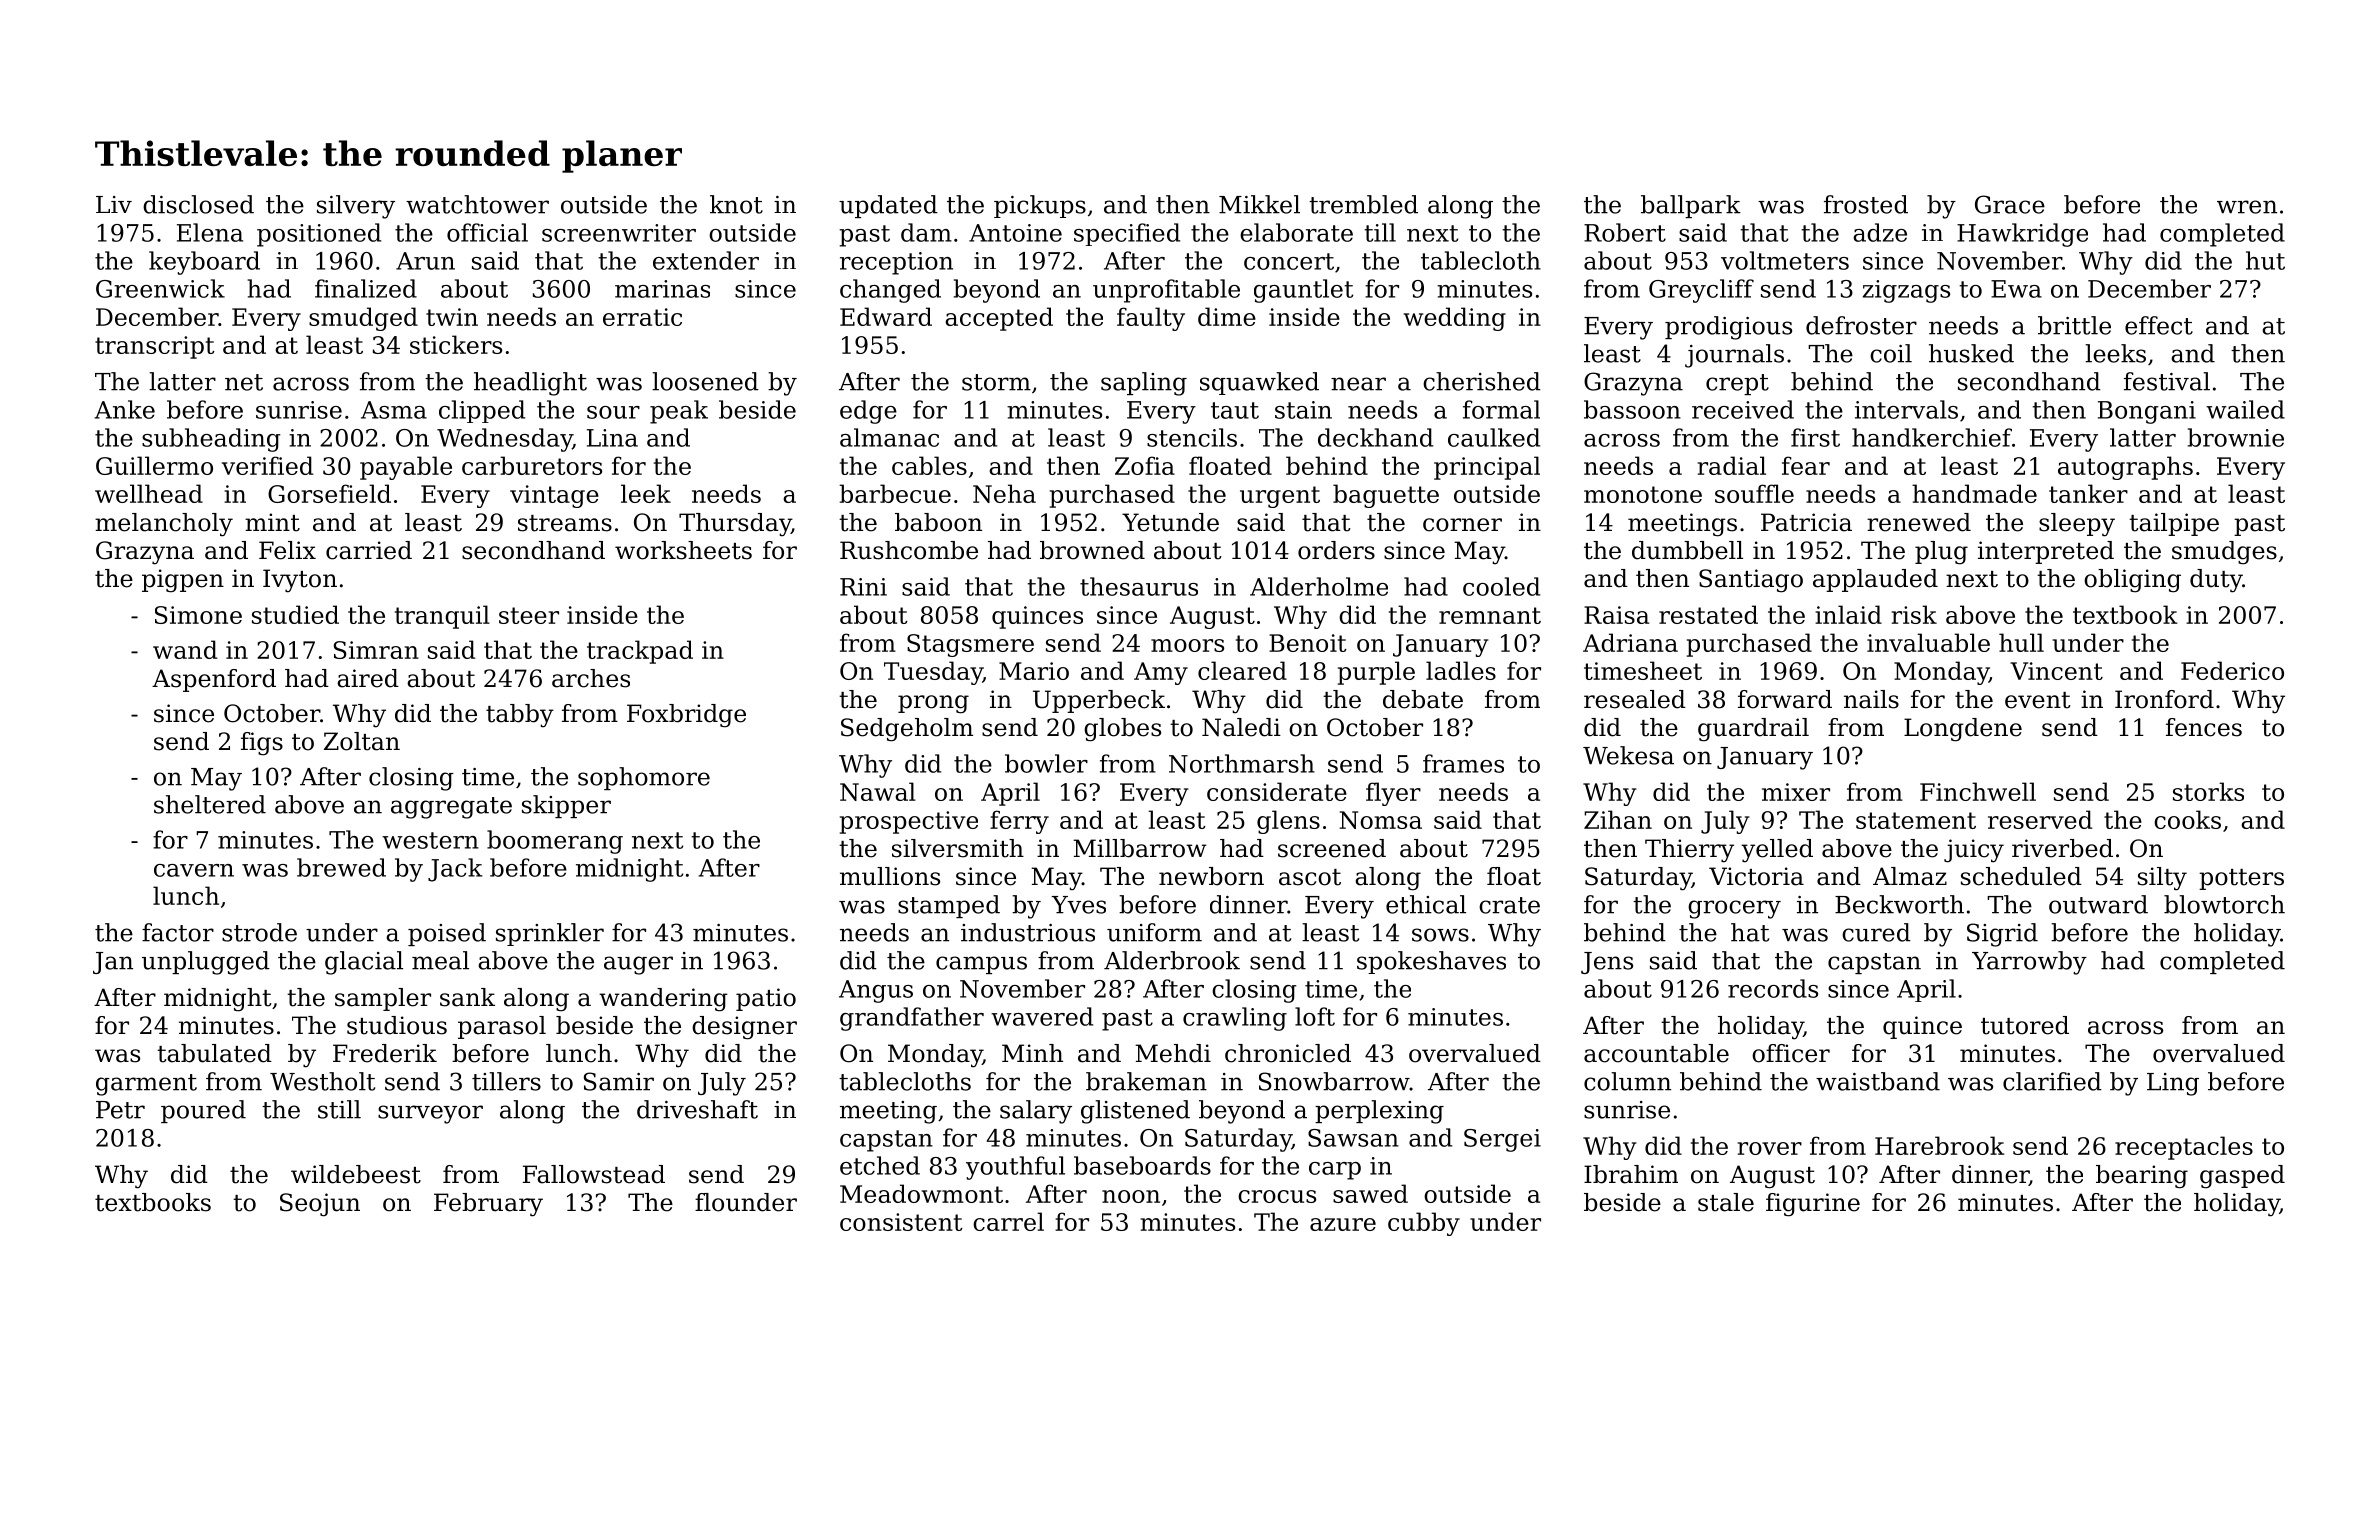 The width and height of the document is (2380, 1540). Describe the element at coordinates (320, 1205) in the document. I see `Seojun` at that location.
